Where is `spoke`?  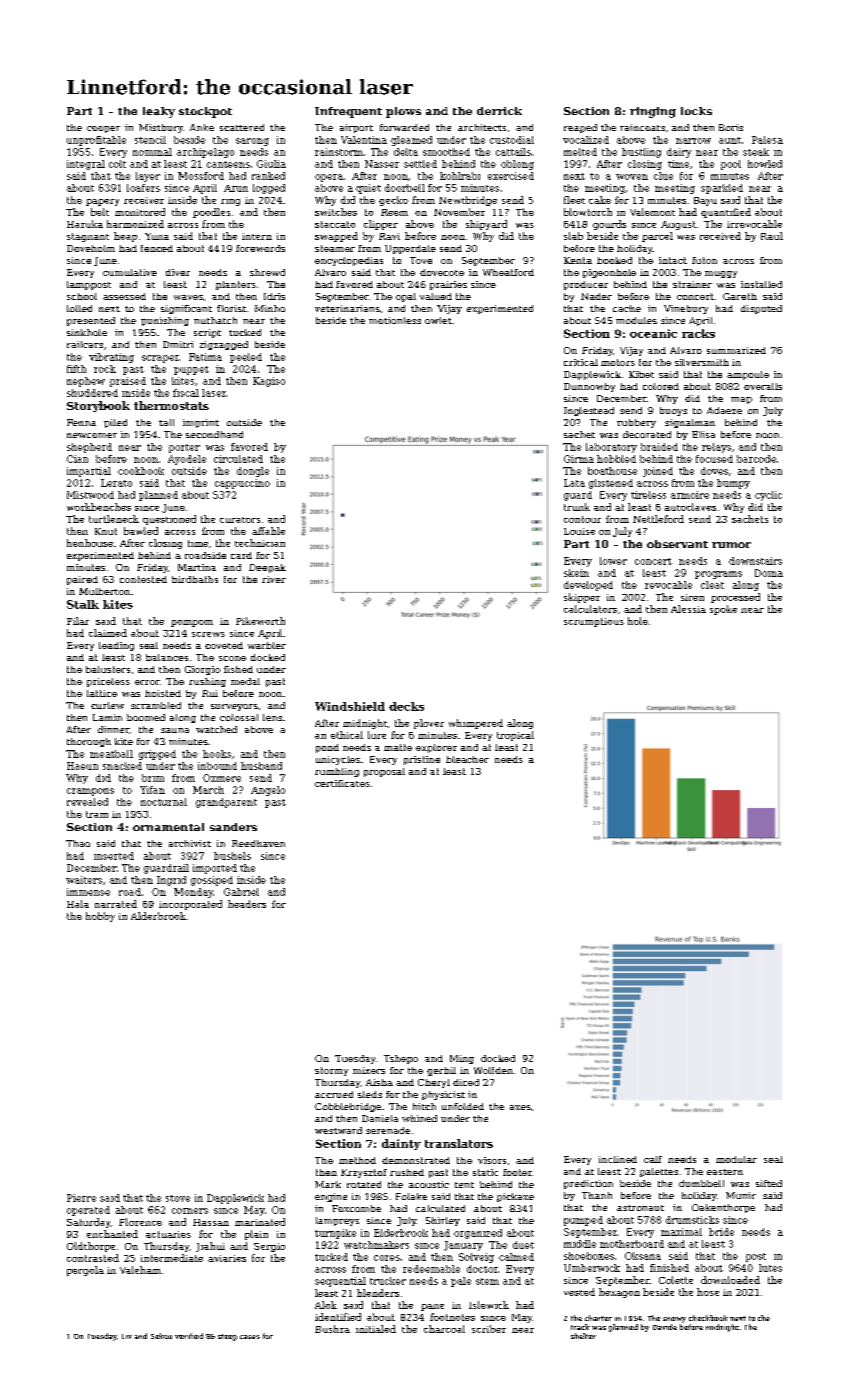 spoke is located at coordinates (723, 610).
